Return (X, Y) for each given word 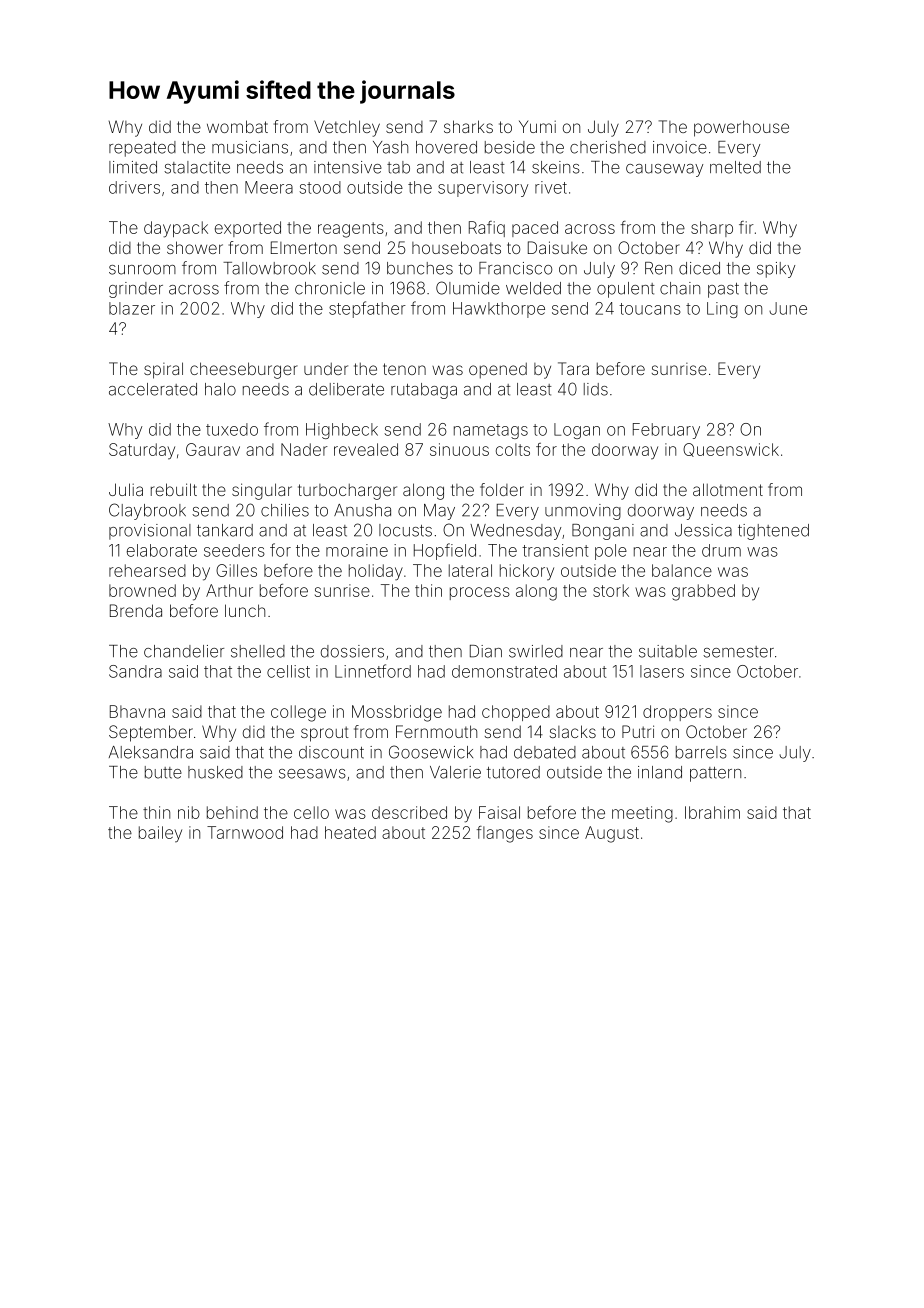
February (666, 431)
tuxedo (232, 429)
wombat (237, 126)
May (439, 512)
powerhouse (741, 128)
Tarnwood (245, 832)
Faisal (499, 812)
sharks (468, 126)
